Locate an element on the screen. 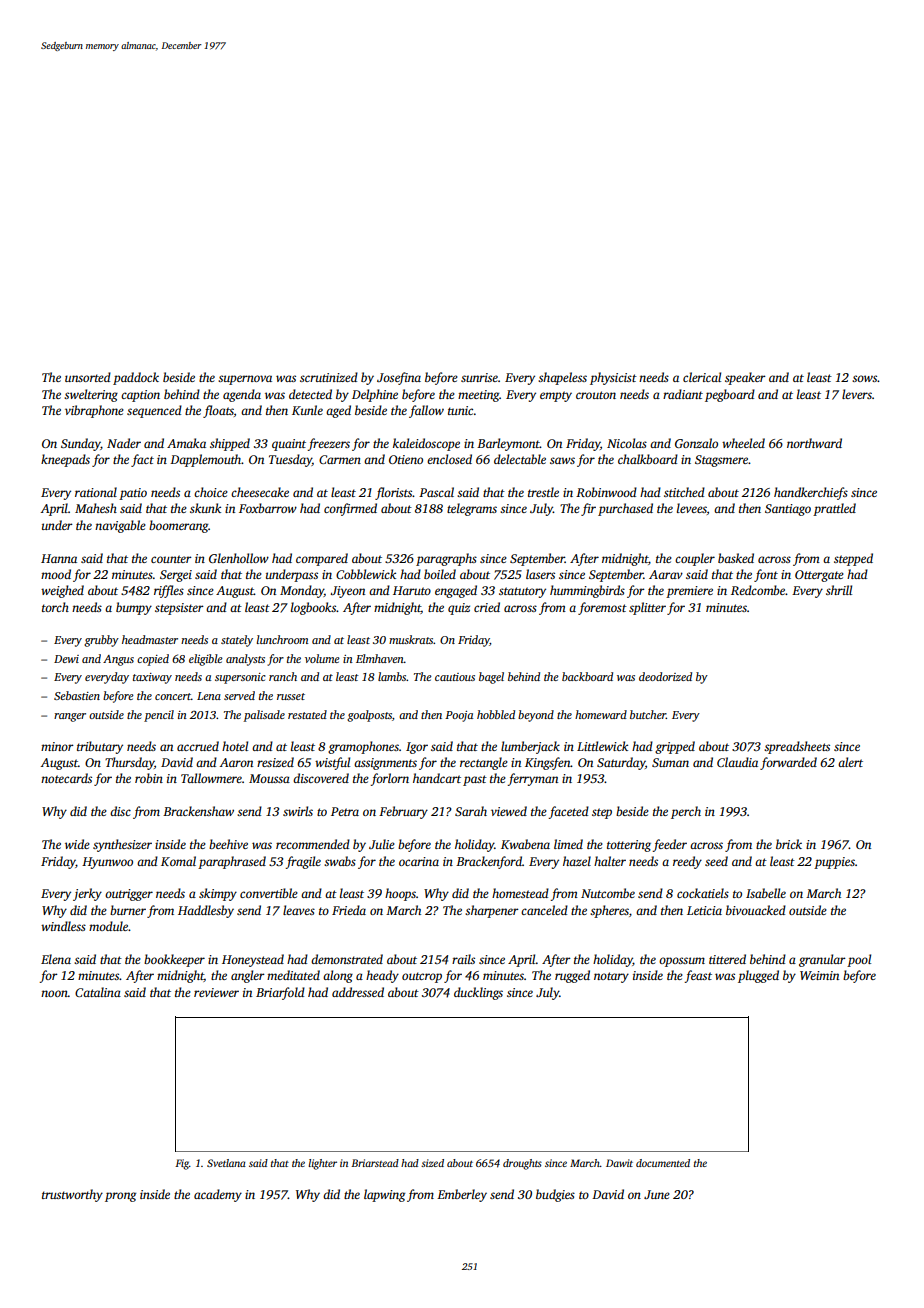 The height and width of the screenshot is (1308, 924). Sergei is located at coordinates (176, 576).
